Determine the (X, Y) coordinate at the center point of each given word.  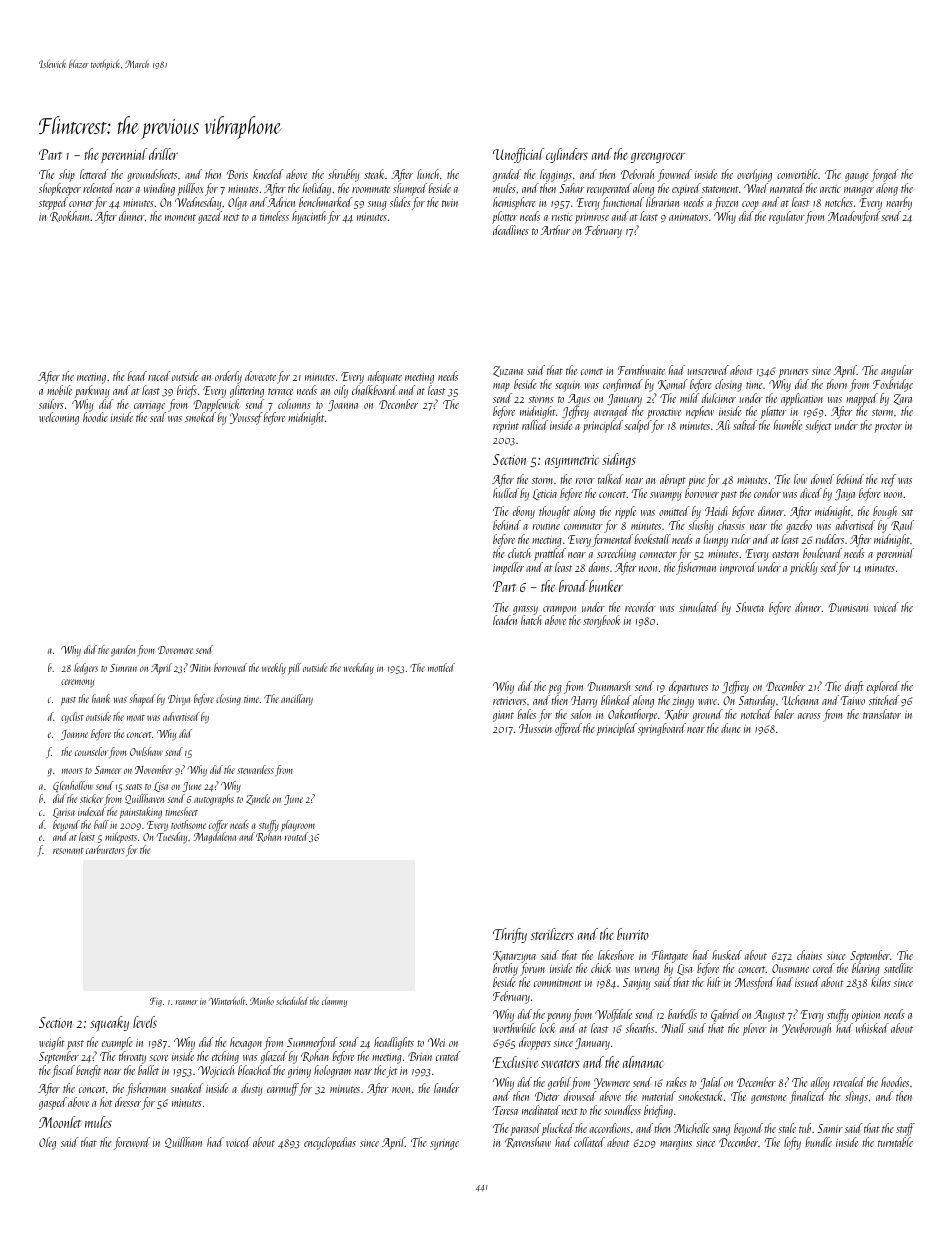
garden (123, 651)
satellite (898, 968)
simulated (699, 607)
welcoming (59, 418)
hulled (506, 493)
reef (888, 480)
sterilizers (552, 934)
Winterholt (226, 1001)
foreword (132, 1143)
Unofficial (518, 155)
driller (163, 154)
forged (884, 175)
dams (599, 567)
